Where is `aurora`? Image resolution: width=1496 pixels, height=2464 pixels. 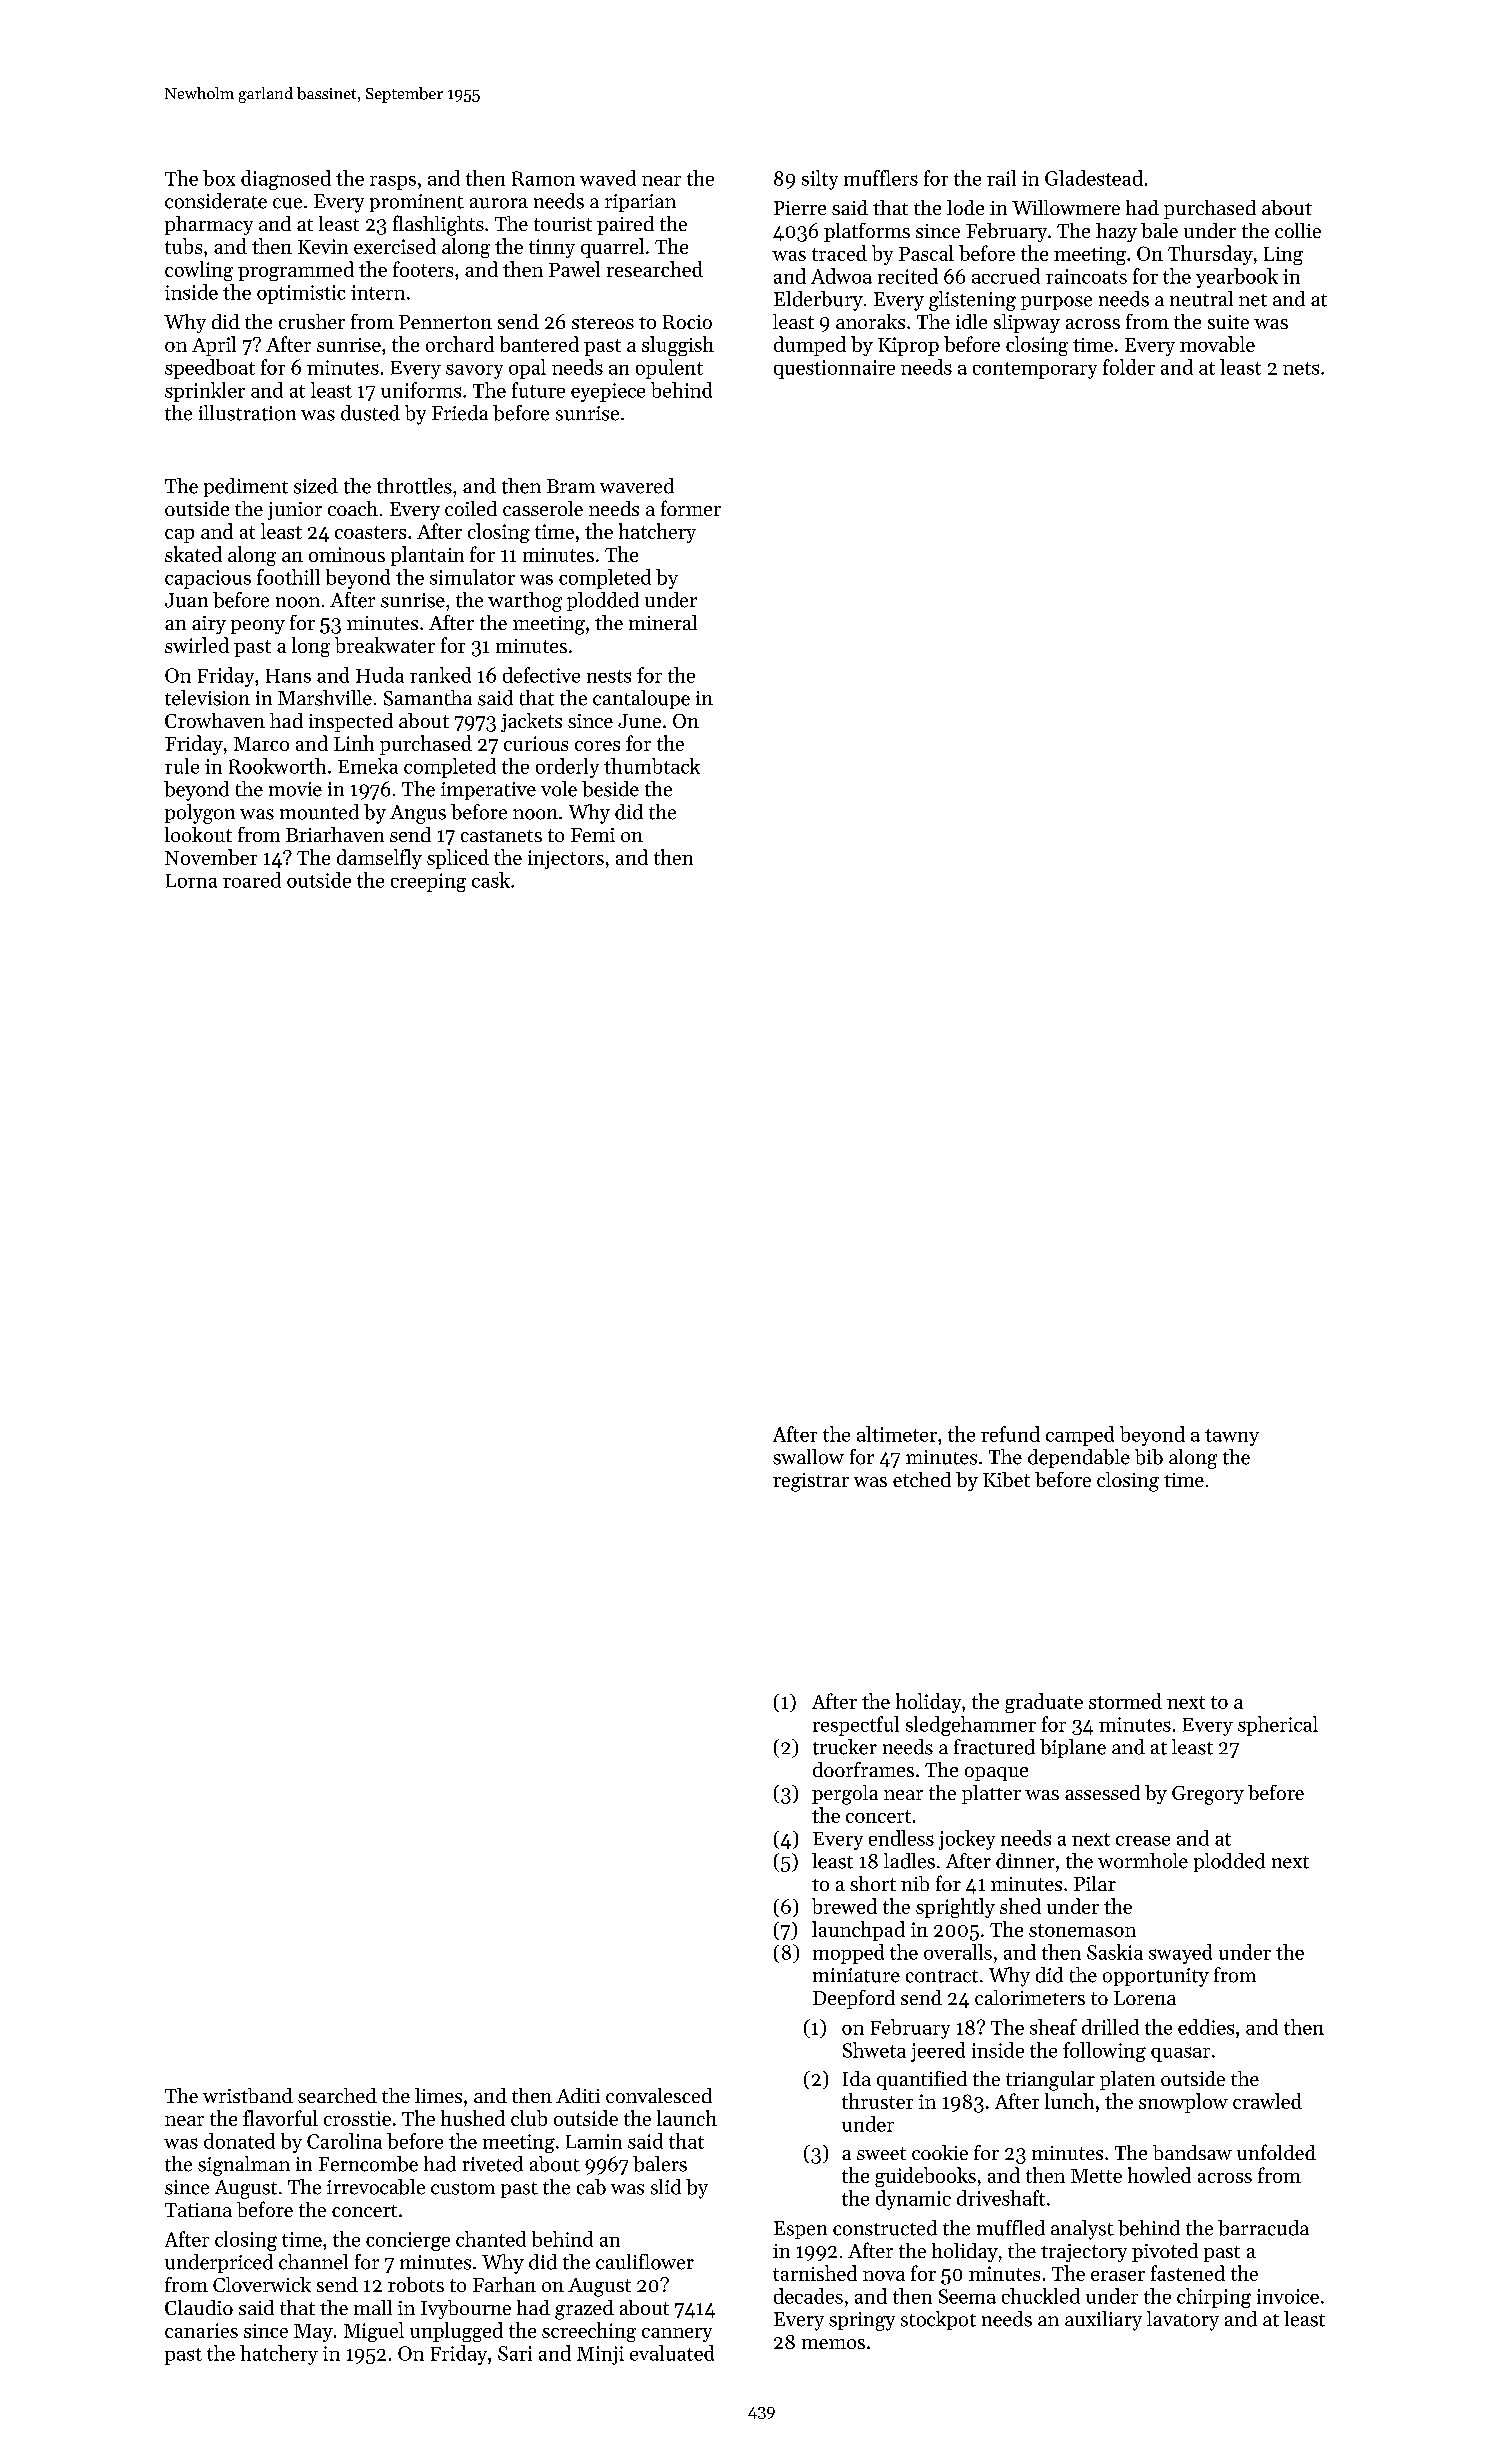
aurora is located at coordinates (499, 203).
